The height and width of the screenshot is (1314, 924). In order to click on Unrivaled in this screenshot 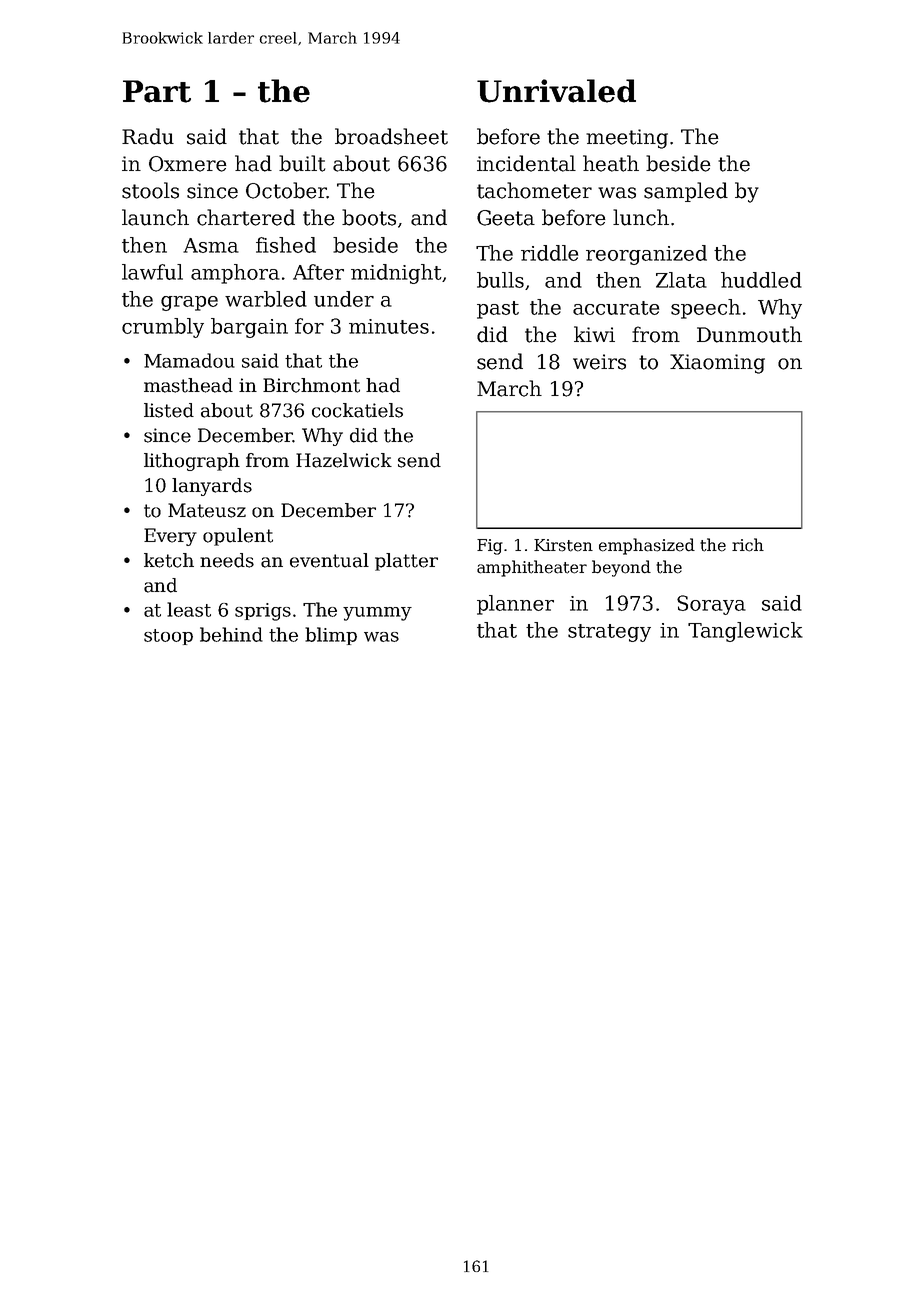, I will do `click(556, 91)`.
